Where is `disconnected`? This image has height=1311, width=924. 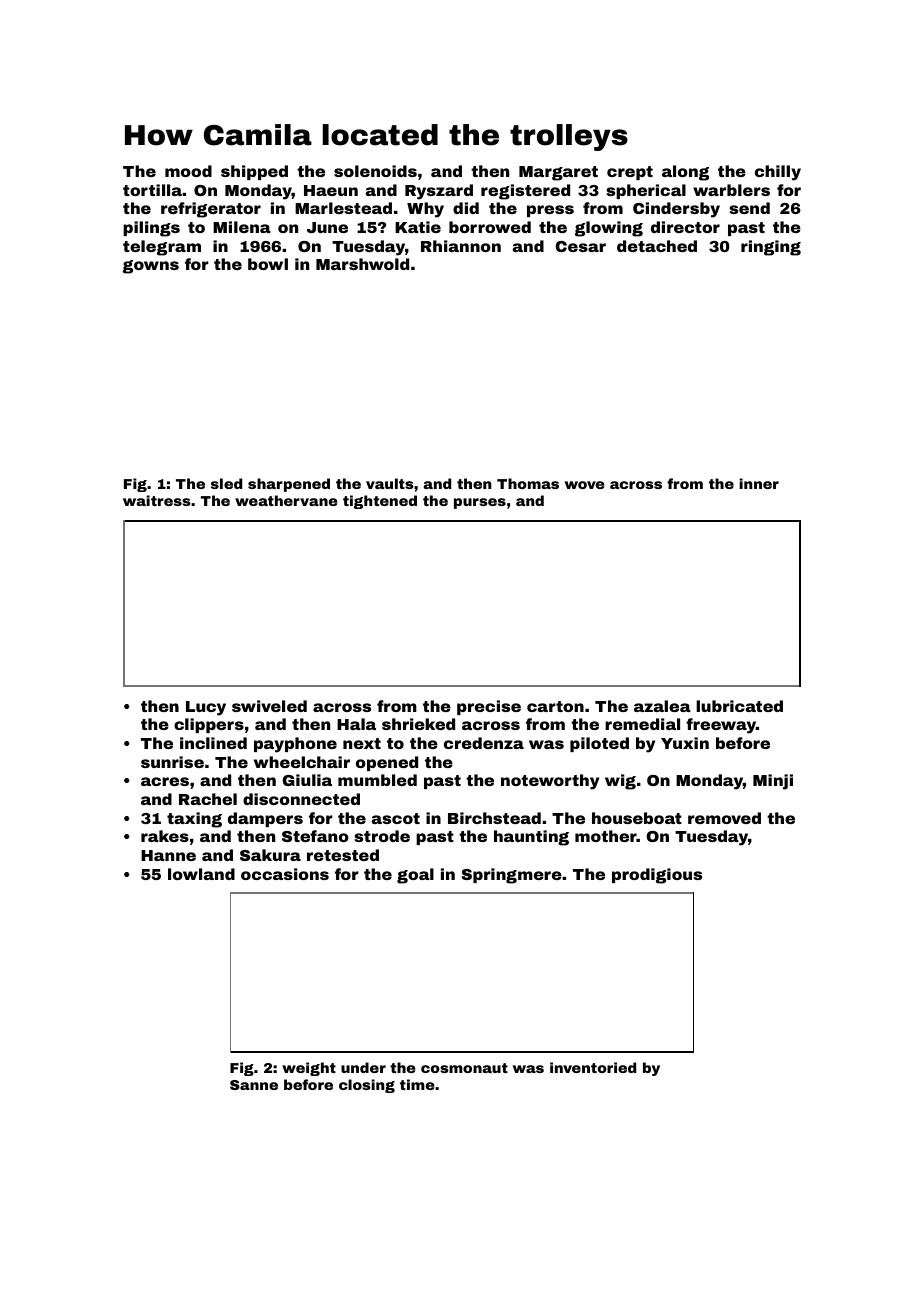
disconnected is located at coordinates (301, 799).
